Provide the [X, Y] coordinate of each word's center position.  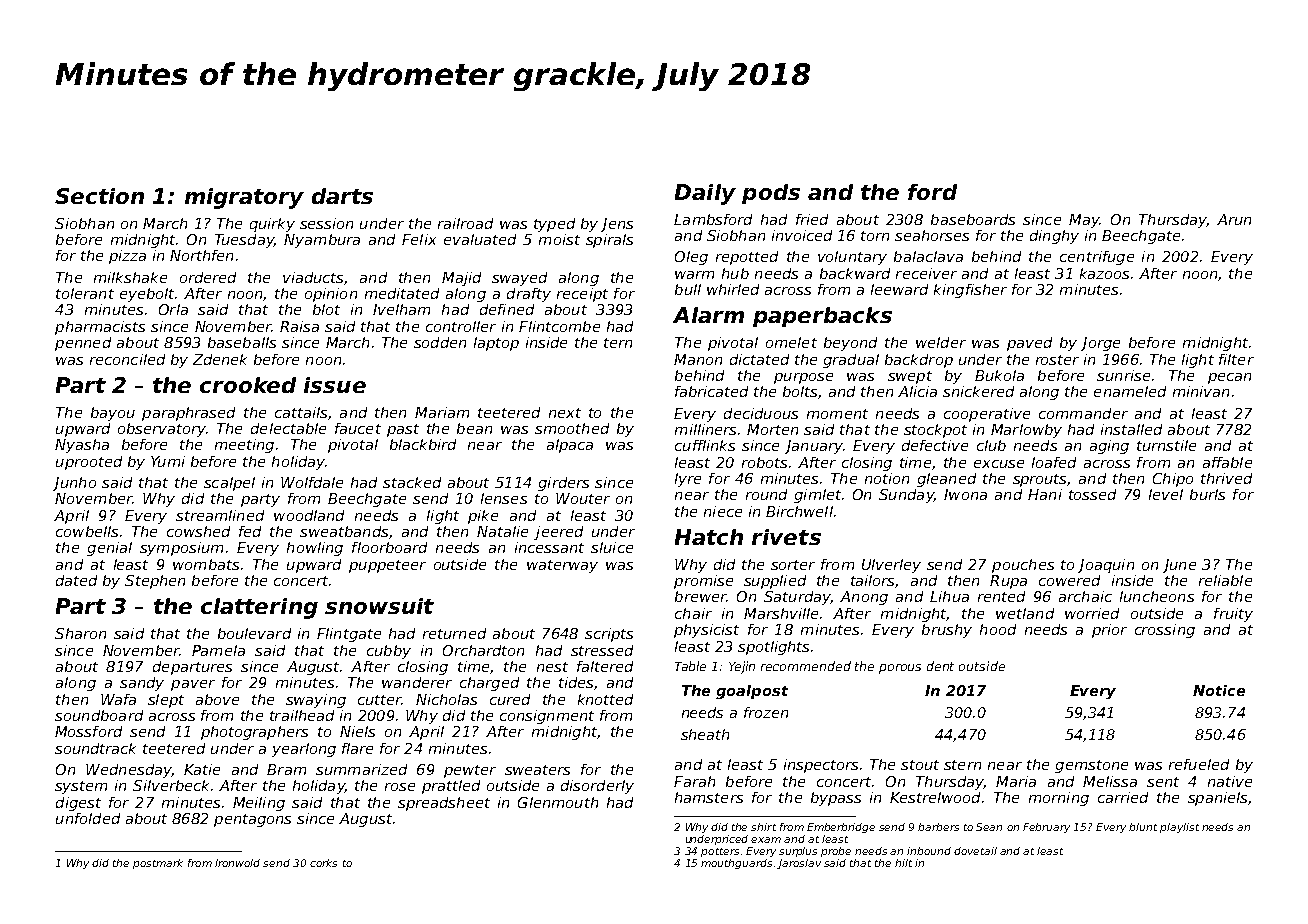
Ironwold [237, 863]
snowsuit [379, 606]
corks [323, 863]
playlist [1179, 828]
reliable [1225, 580]
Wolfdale [312, 482]
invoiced [802, 235]
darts [342, 196]
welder [941, 342]
